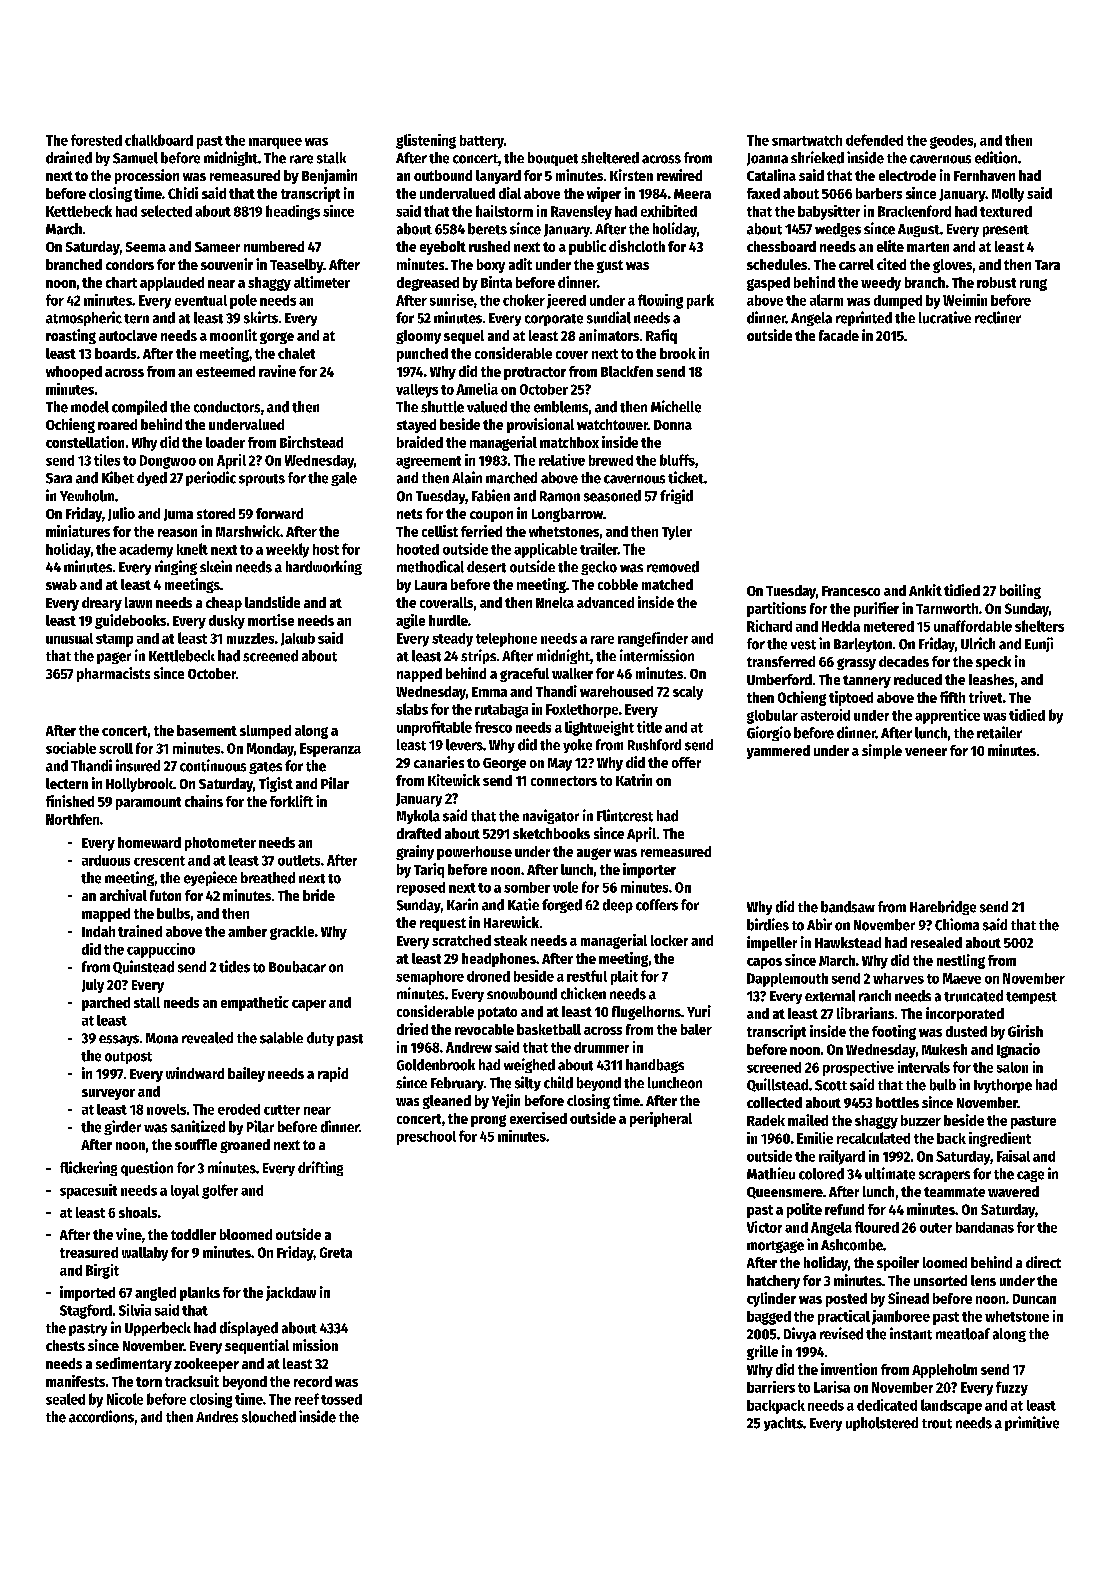 The width and height of the document is (1111, 1571). Describe the element at coordinates (269, 1417) in the document. I see `slouched` at that location.
